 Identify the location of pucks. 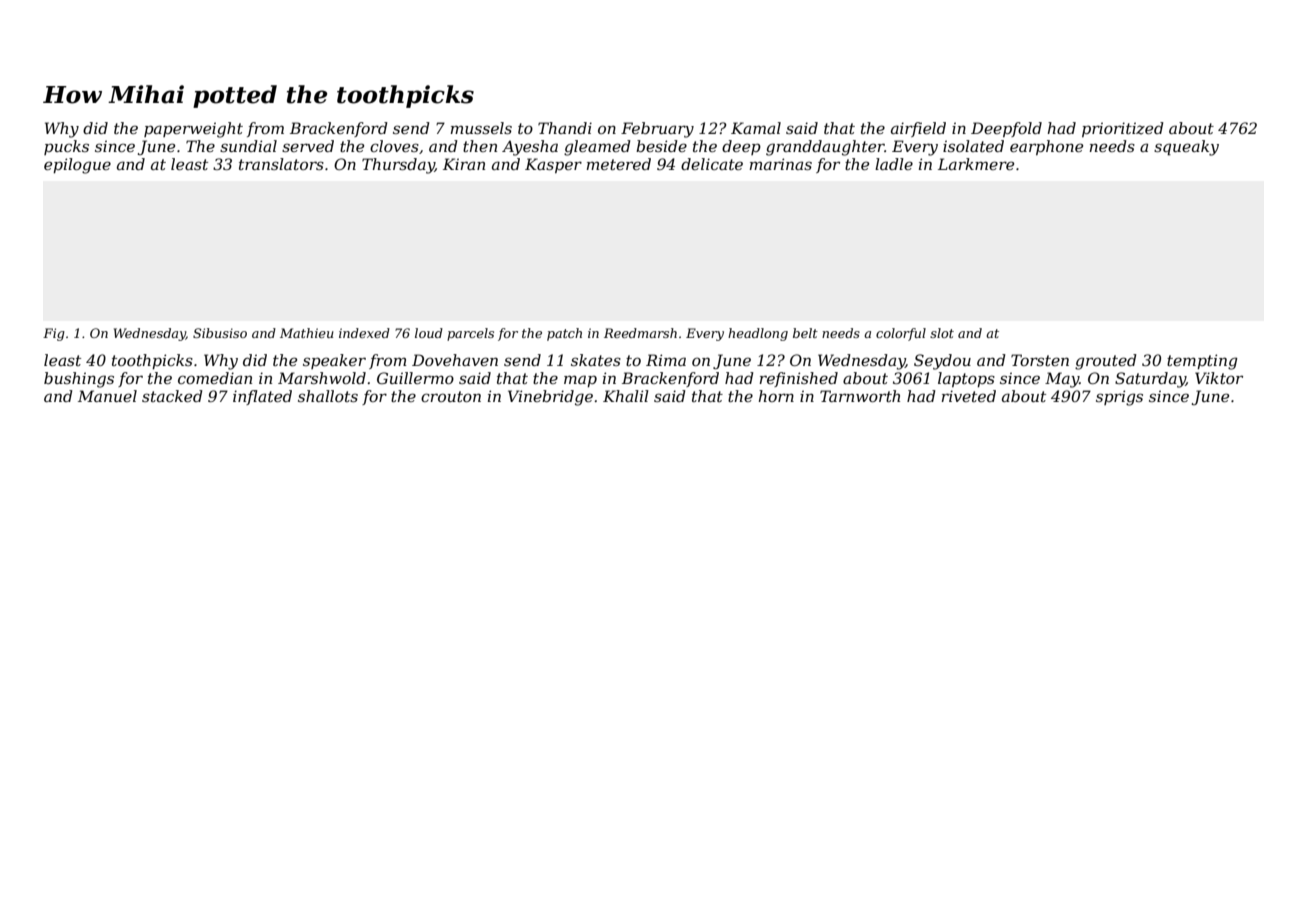
(66, 147).
